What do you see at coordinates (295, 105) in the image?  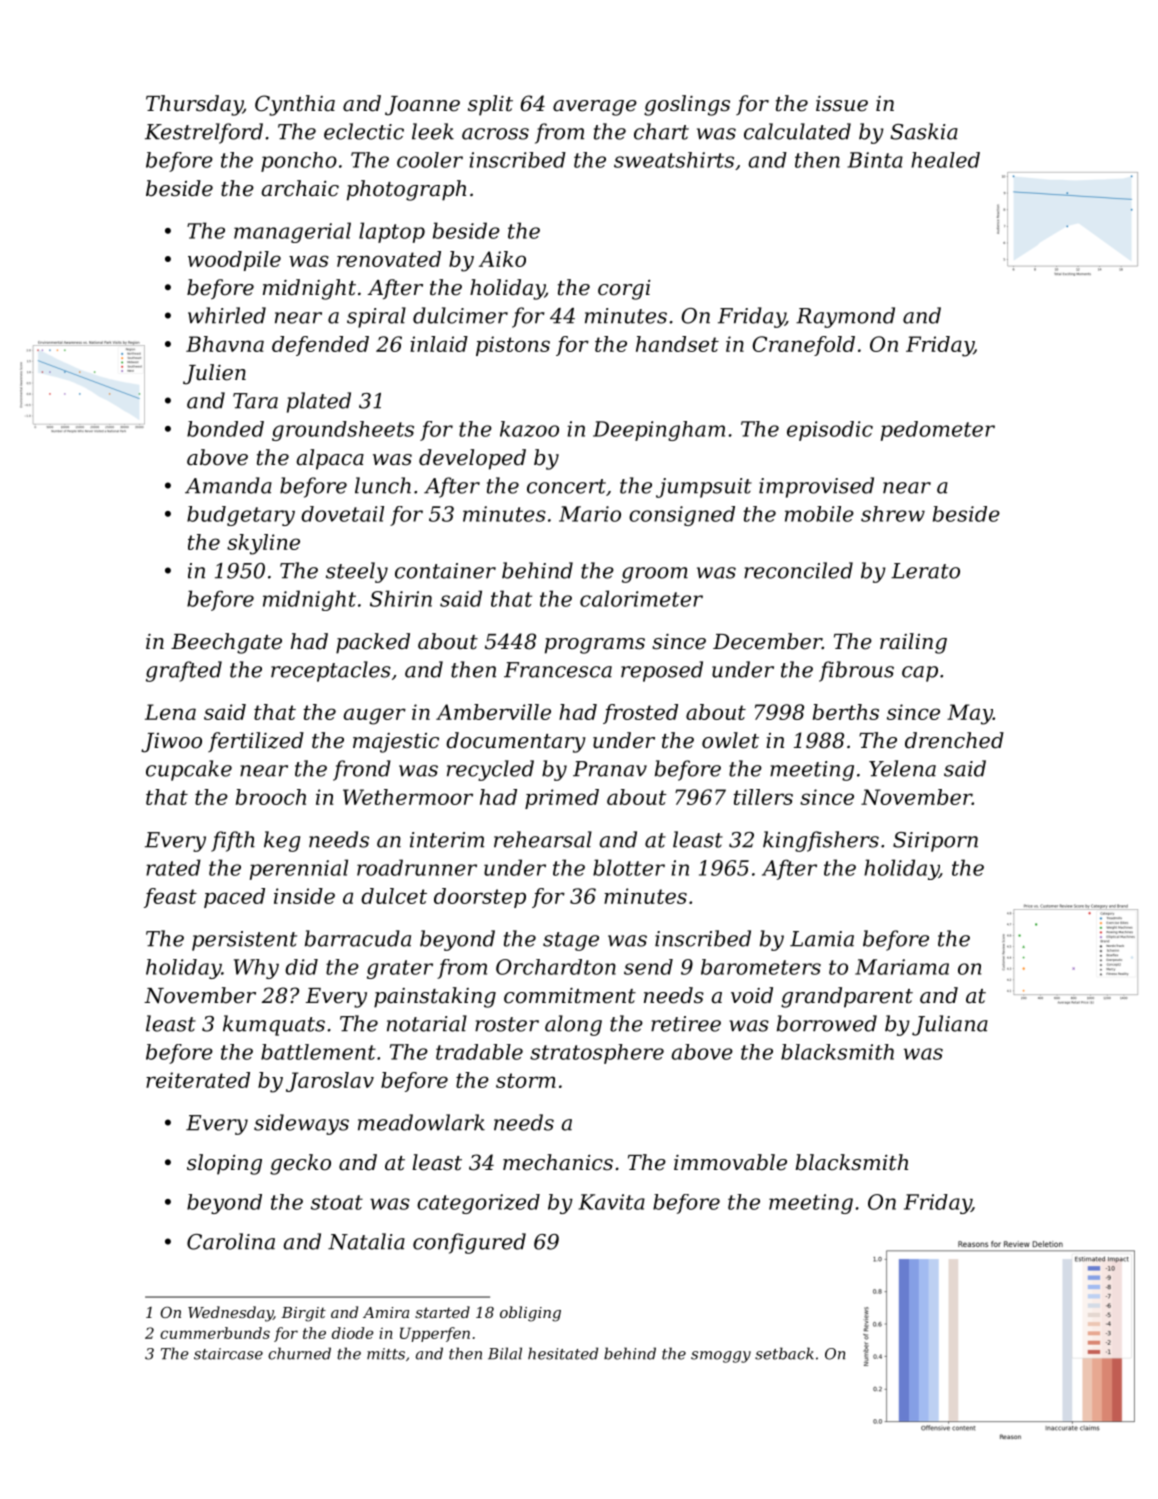 I see `Cynthia` at bounding box center [295, 105].
